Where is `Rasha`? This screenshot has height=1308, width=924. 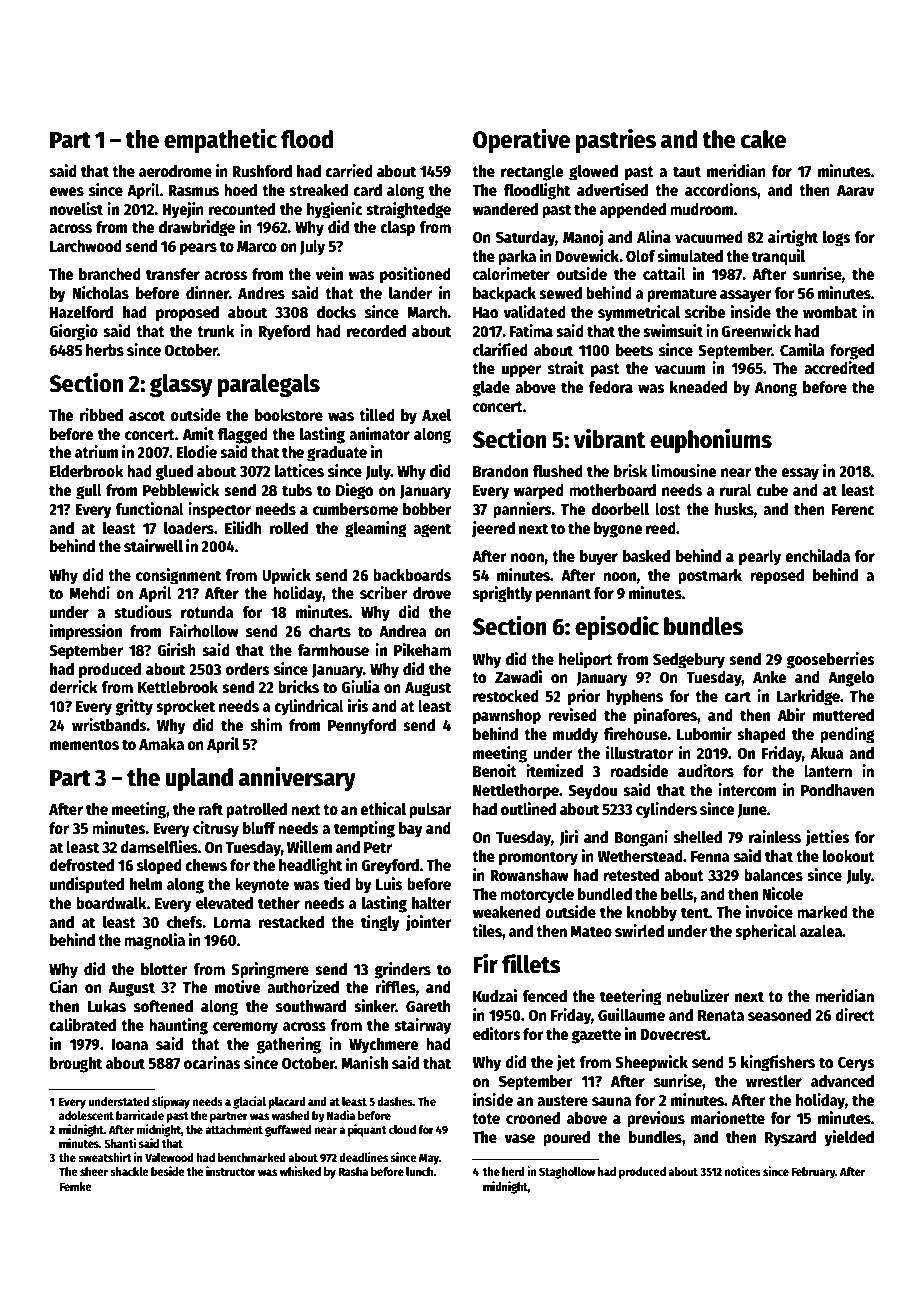 Rasha is located at coordinates (353, 1171).
